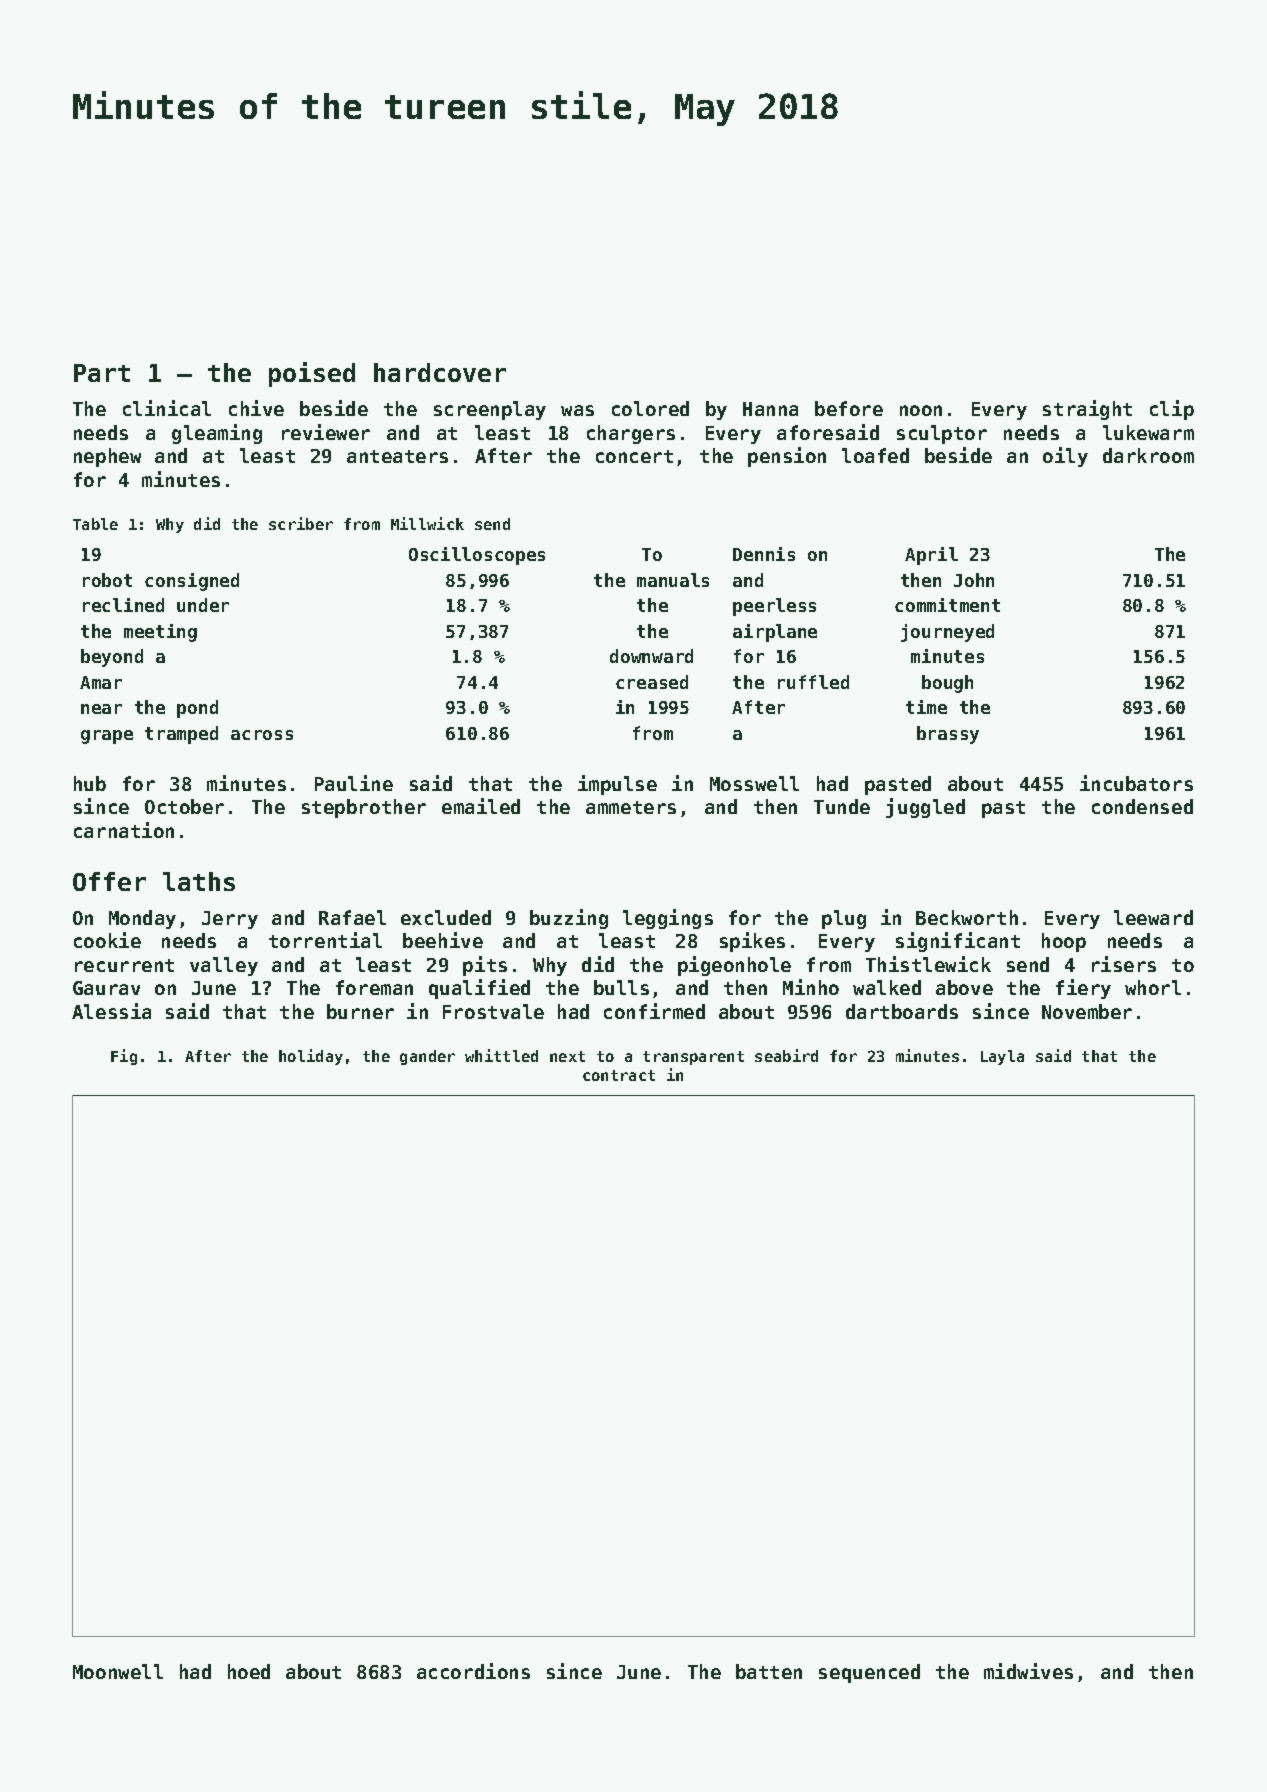  I want to click on clip, so click(1172, 410).
